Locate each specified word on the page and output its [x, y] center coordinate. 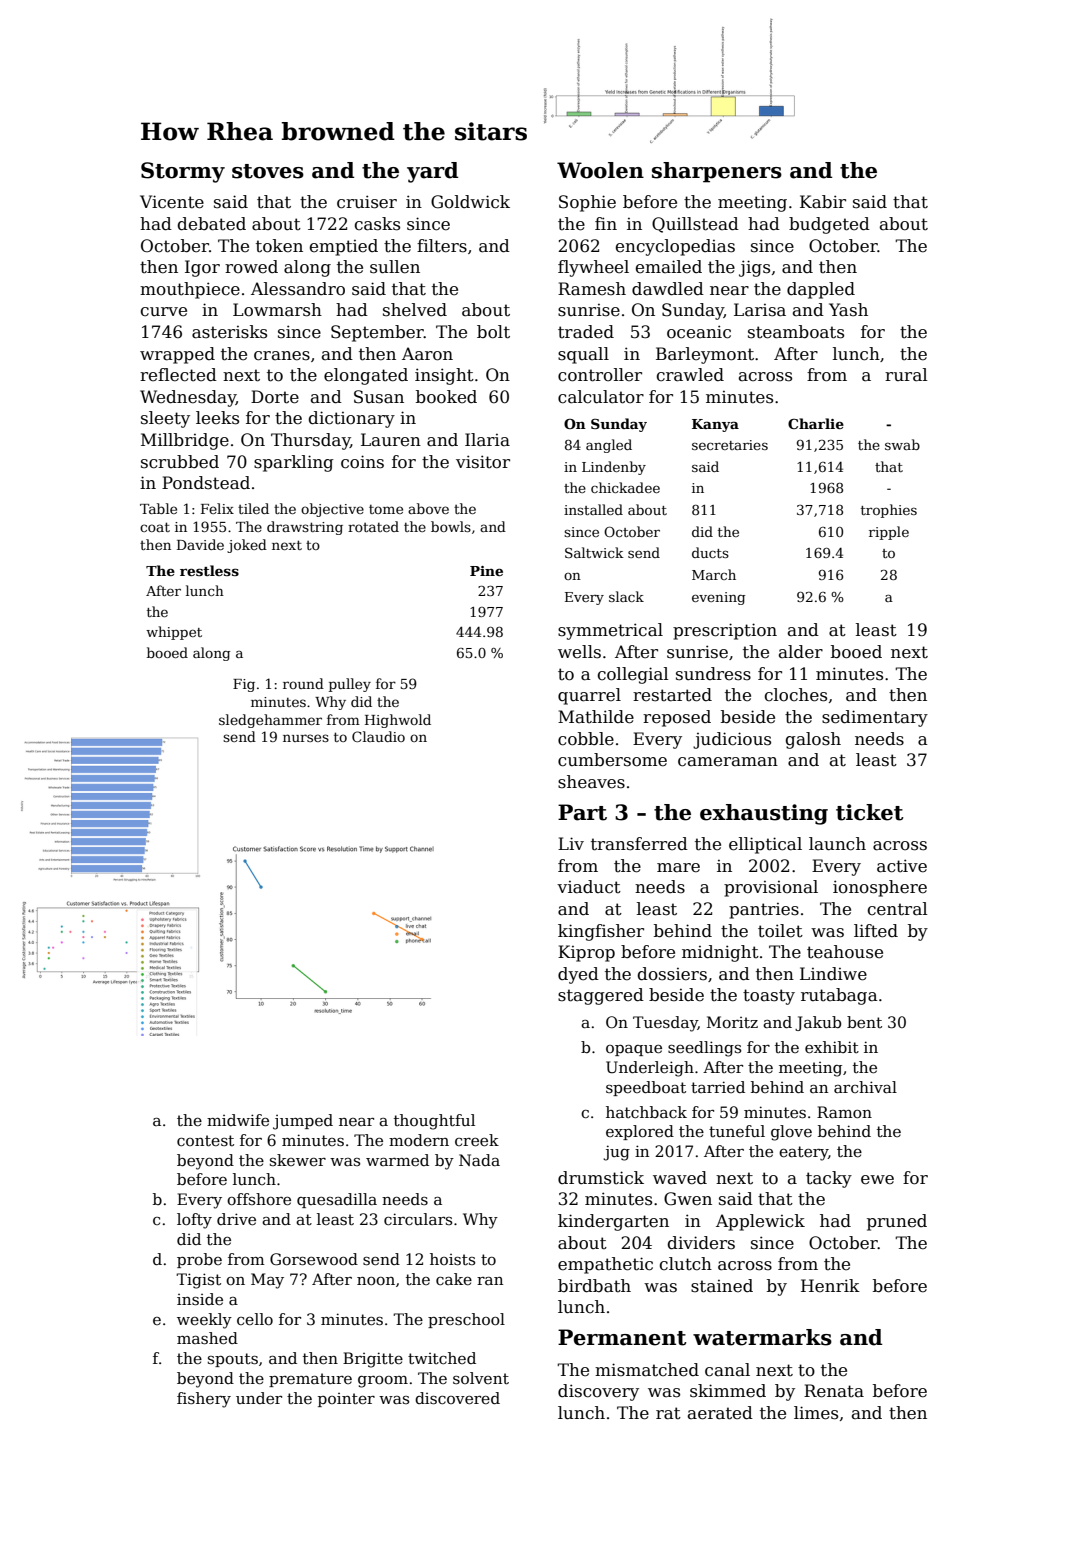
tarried [718, 1087]
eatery [803, 1153]
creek [477, 1140]
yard [432, 172]
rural [906, 375]
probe [199, 1260]
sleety [165, 419]
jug [616, 1153]
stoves [268, 171]
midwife [238, 1120]
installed [593, 509]
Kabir [823, 202]
